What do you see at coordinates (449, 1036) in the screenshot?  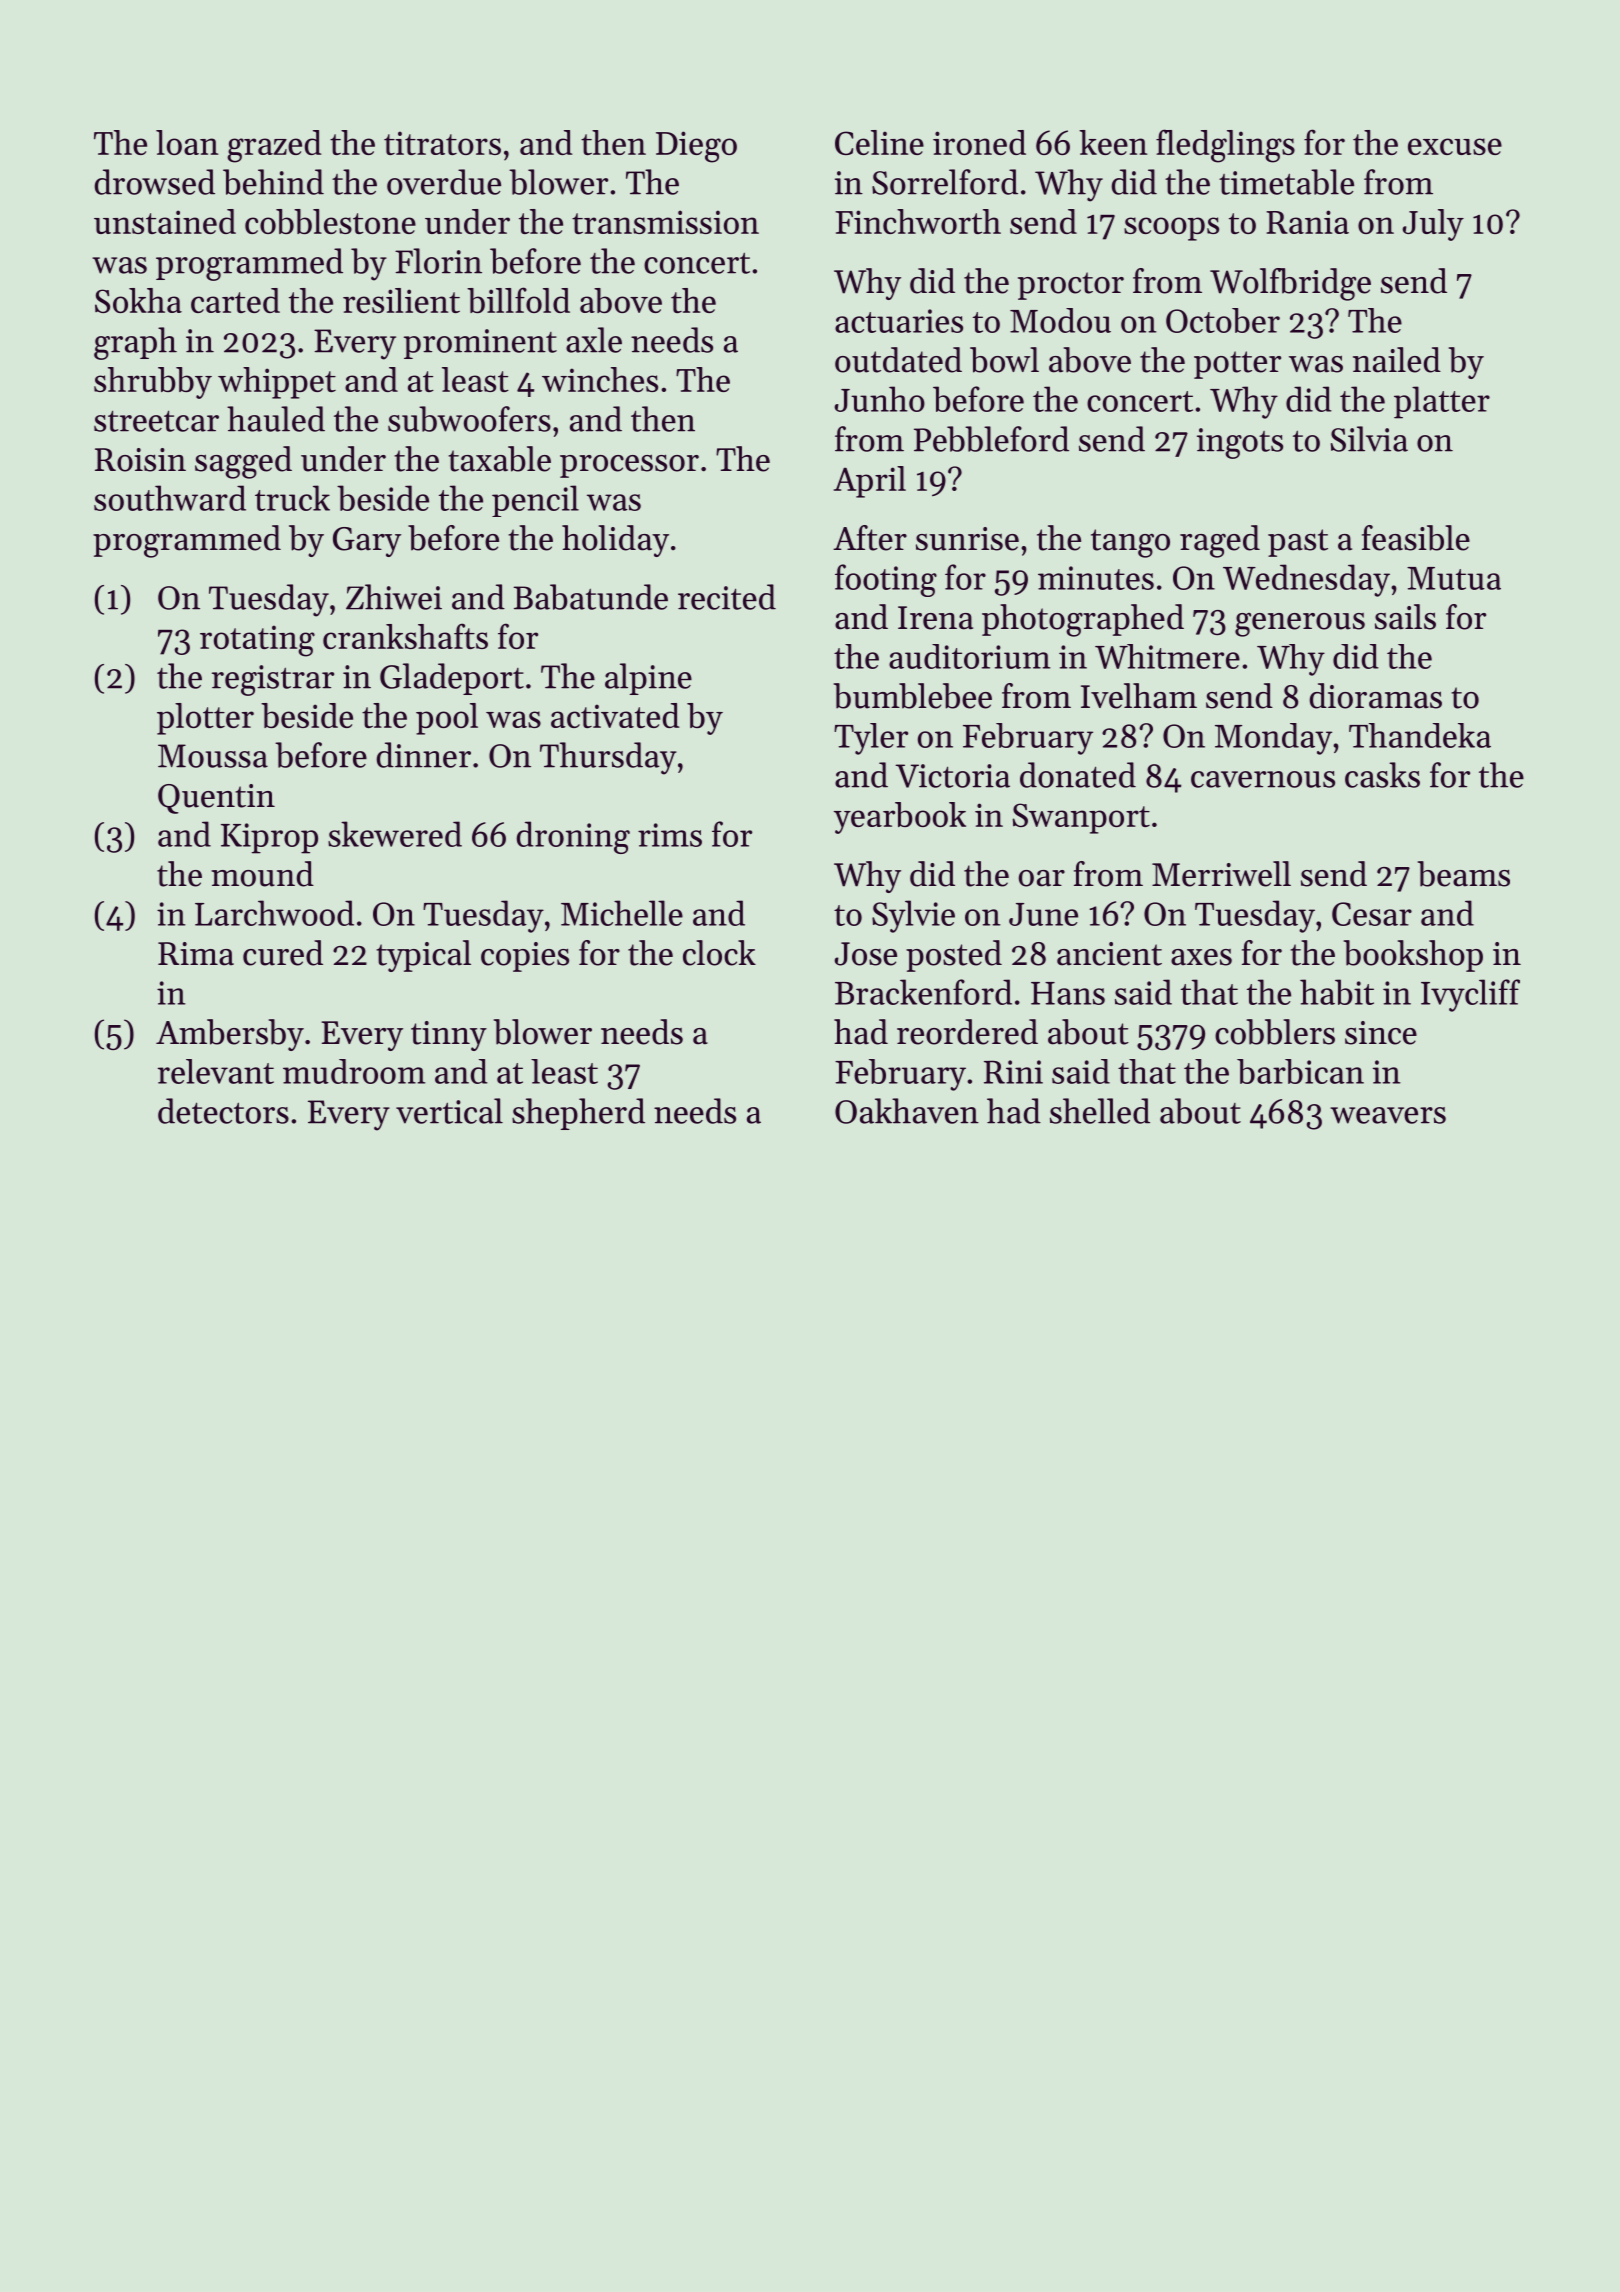 I see `tinny` at bounding box center [449, 1036].
